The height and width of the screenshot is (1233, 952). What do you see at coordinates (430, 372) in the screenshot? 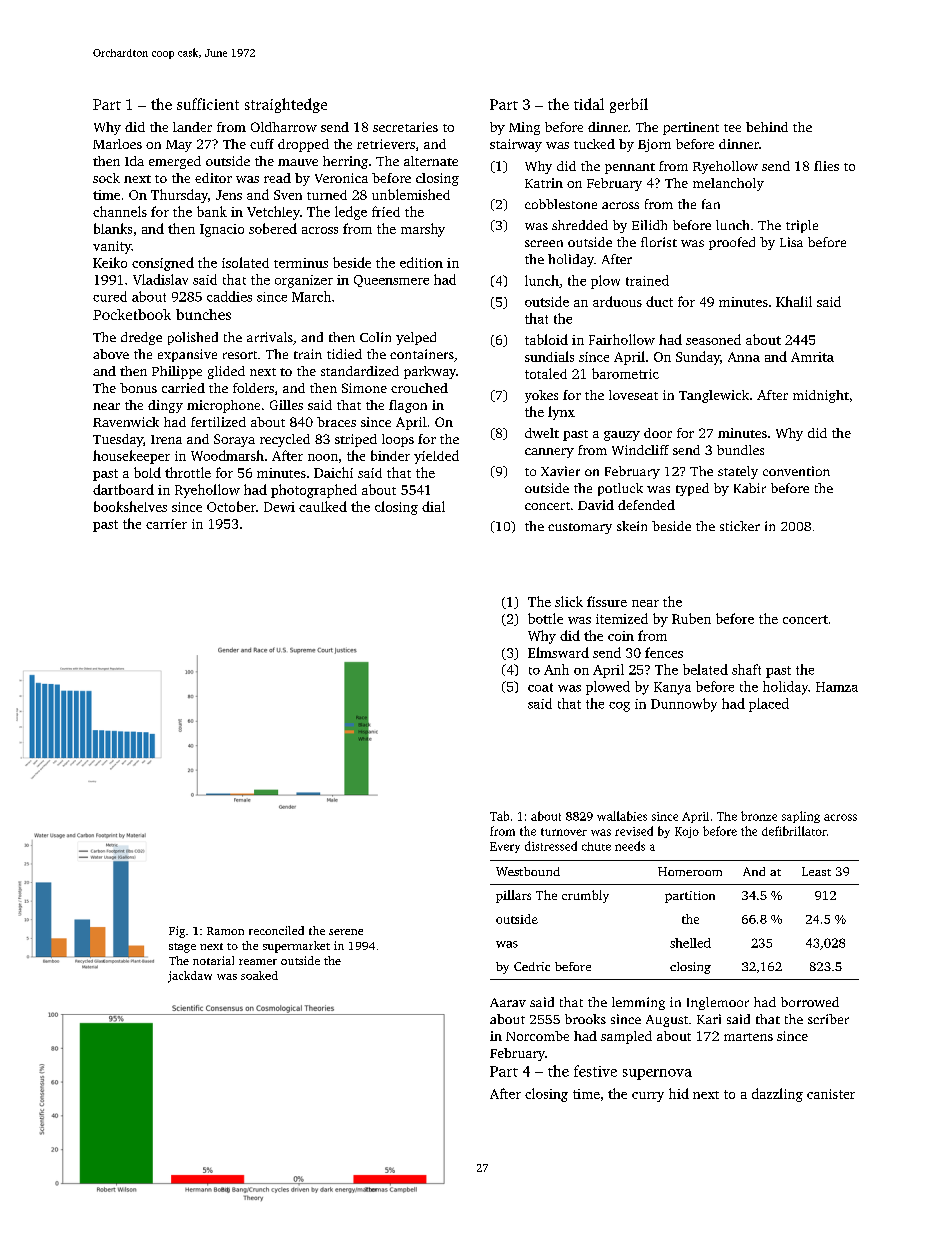
I see `parkway` at bounding box center [430, 372].
